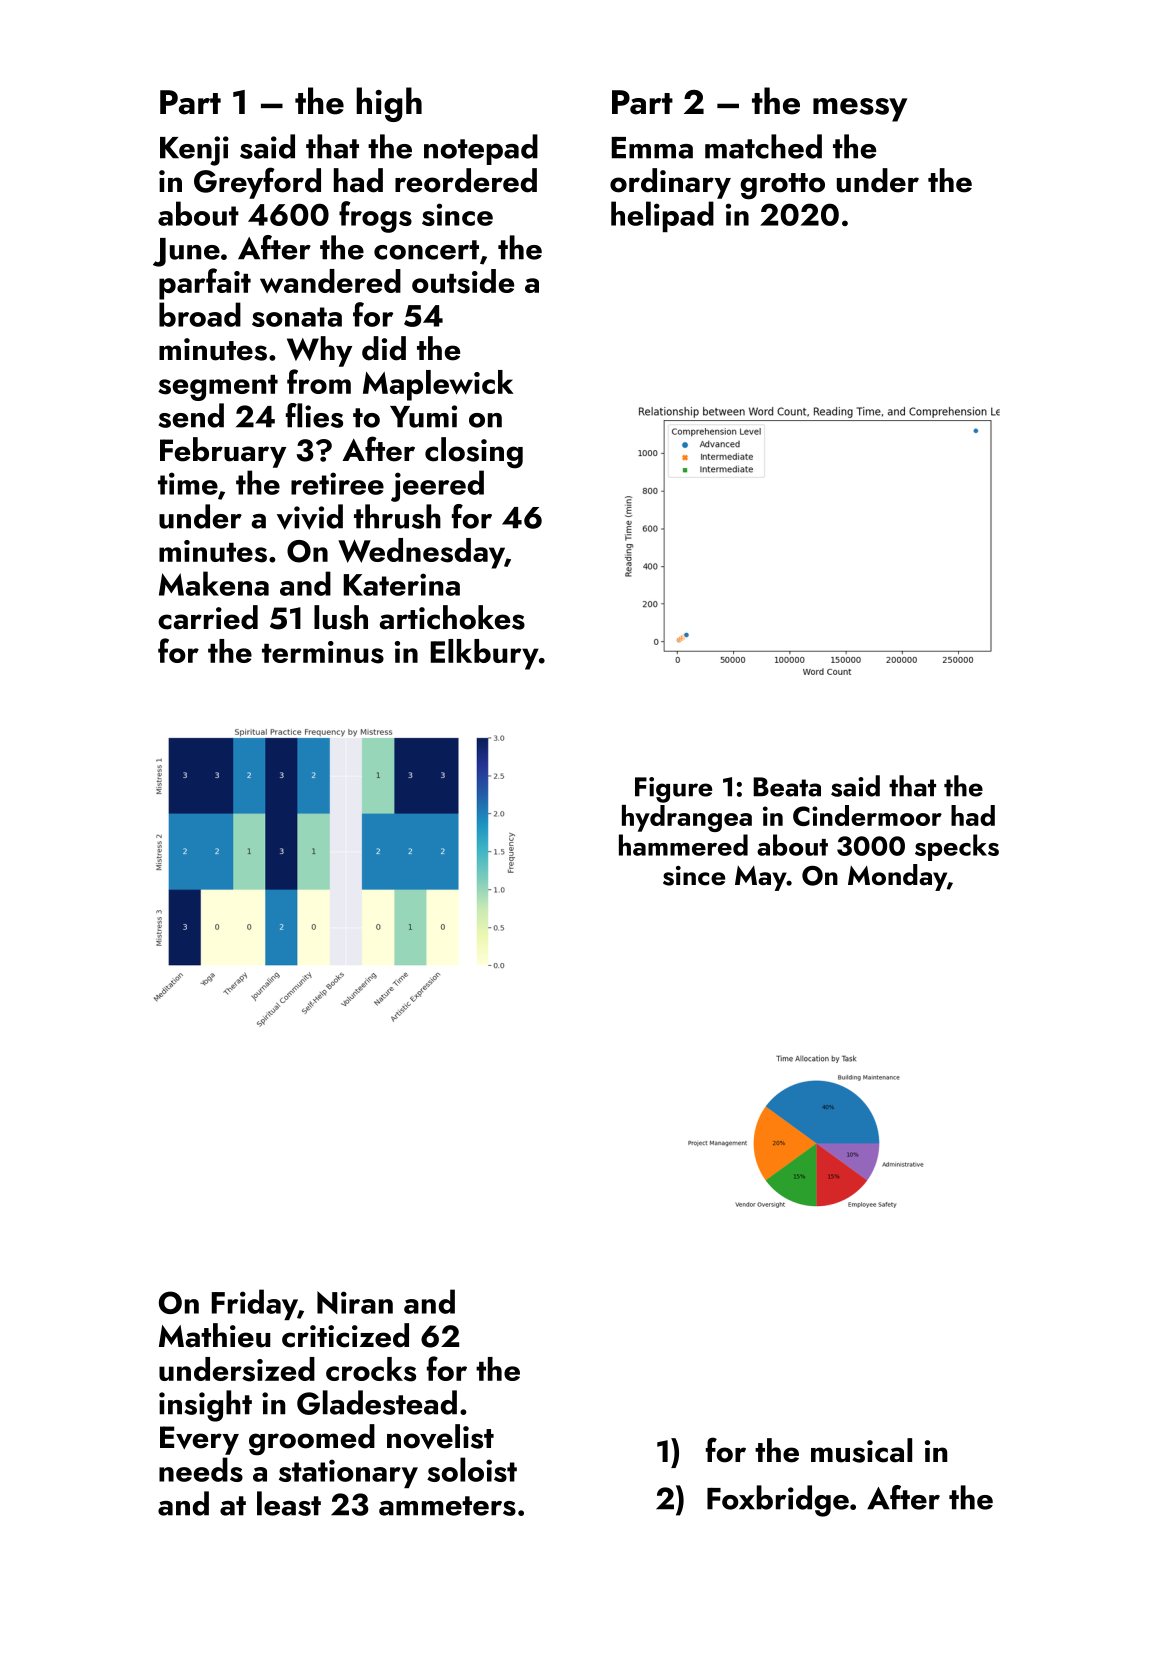  What do you see at coordinates (652, 148) in the screenshot?
I see `Emma` at bounding box center [652, 148].
